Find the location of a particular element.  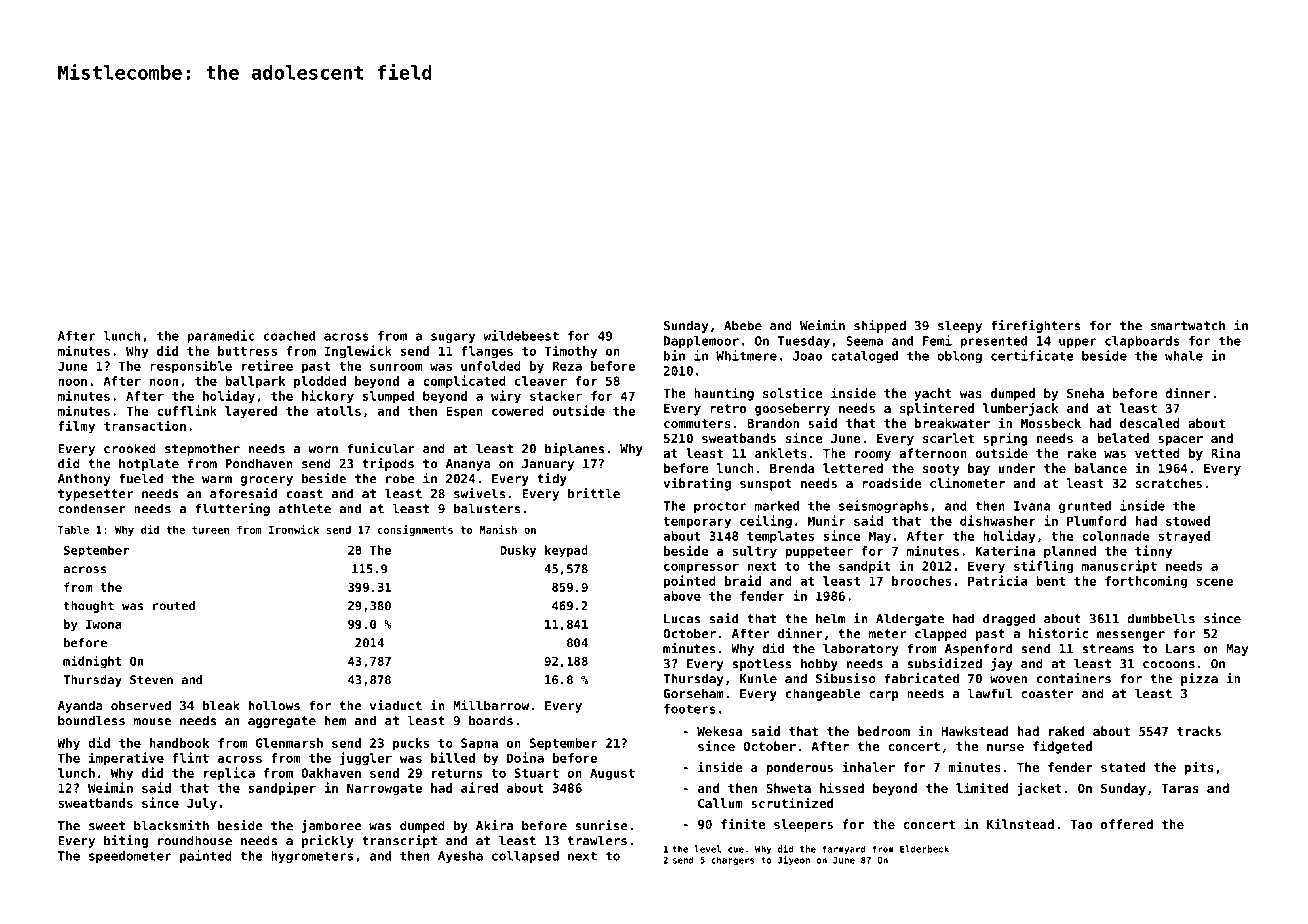

haunting is located at coordinates (724, 394).
